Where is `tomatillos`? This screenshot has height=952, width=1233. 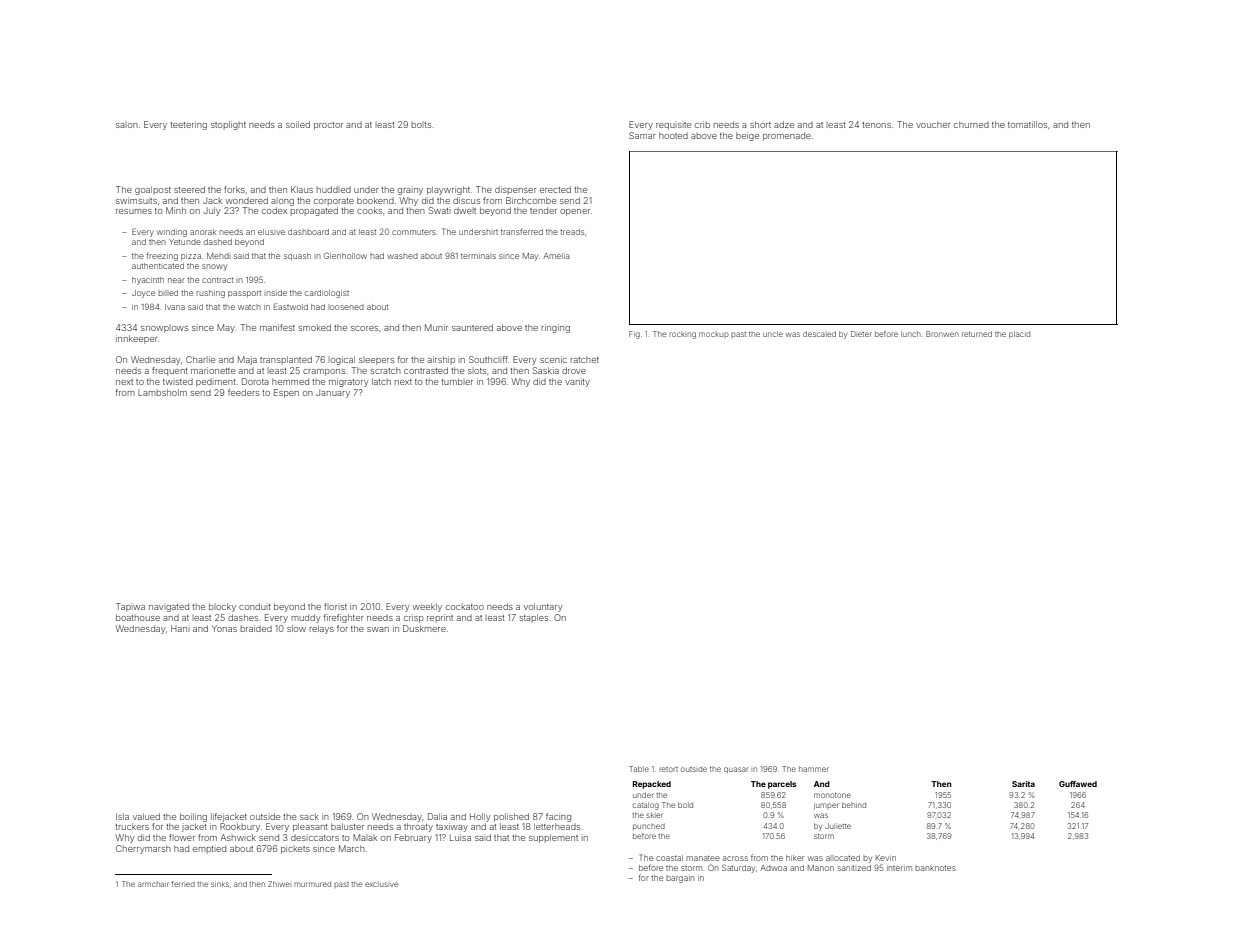 tomatillos is located at coordinates (1027, 124).
